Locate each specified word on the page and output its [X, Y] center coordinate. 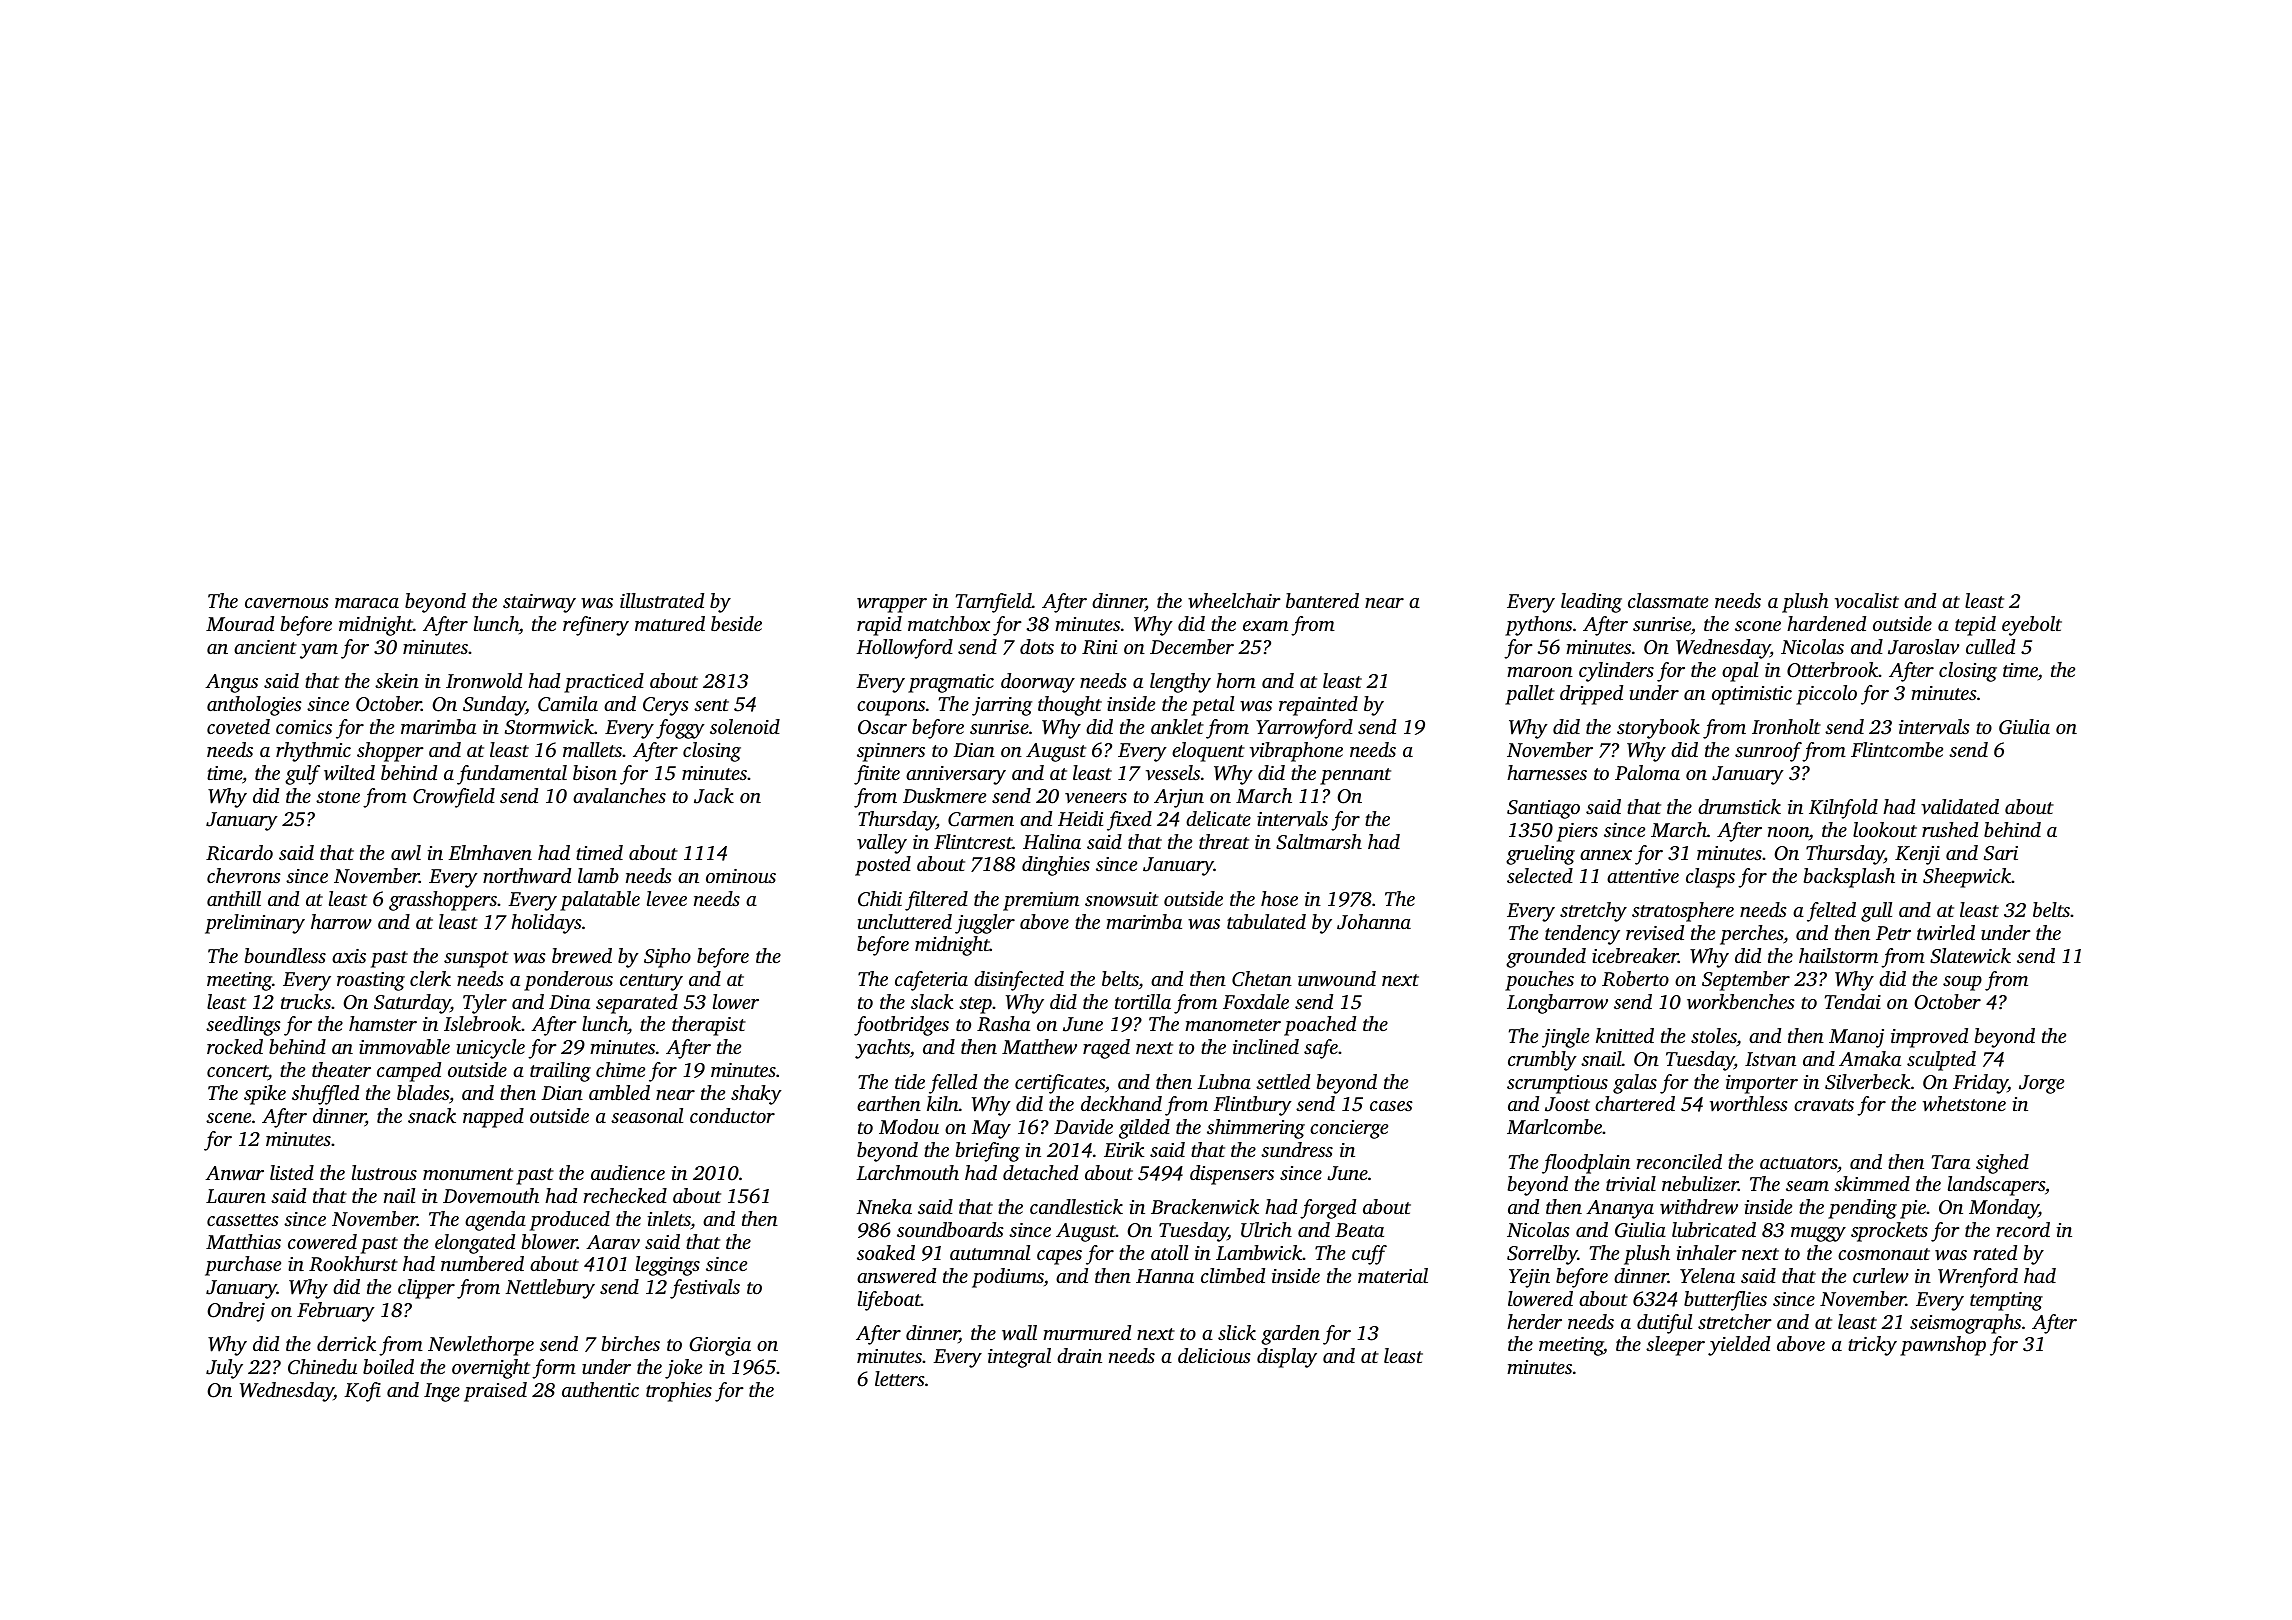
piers [1577, 832]
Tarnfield [994, 603]
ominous [741, 876]
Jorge [2041, 1084]
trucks [306, 1001]
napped [493, 1118]
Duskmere [944, 795]
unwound [1337, 979]
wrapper [892, 605]
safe [1321, 1049]
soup [1962, 983]
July [224, 1369]
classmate [1668, 600]
